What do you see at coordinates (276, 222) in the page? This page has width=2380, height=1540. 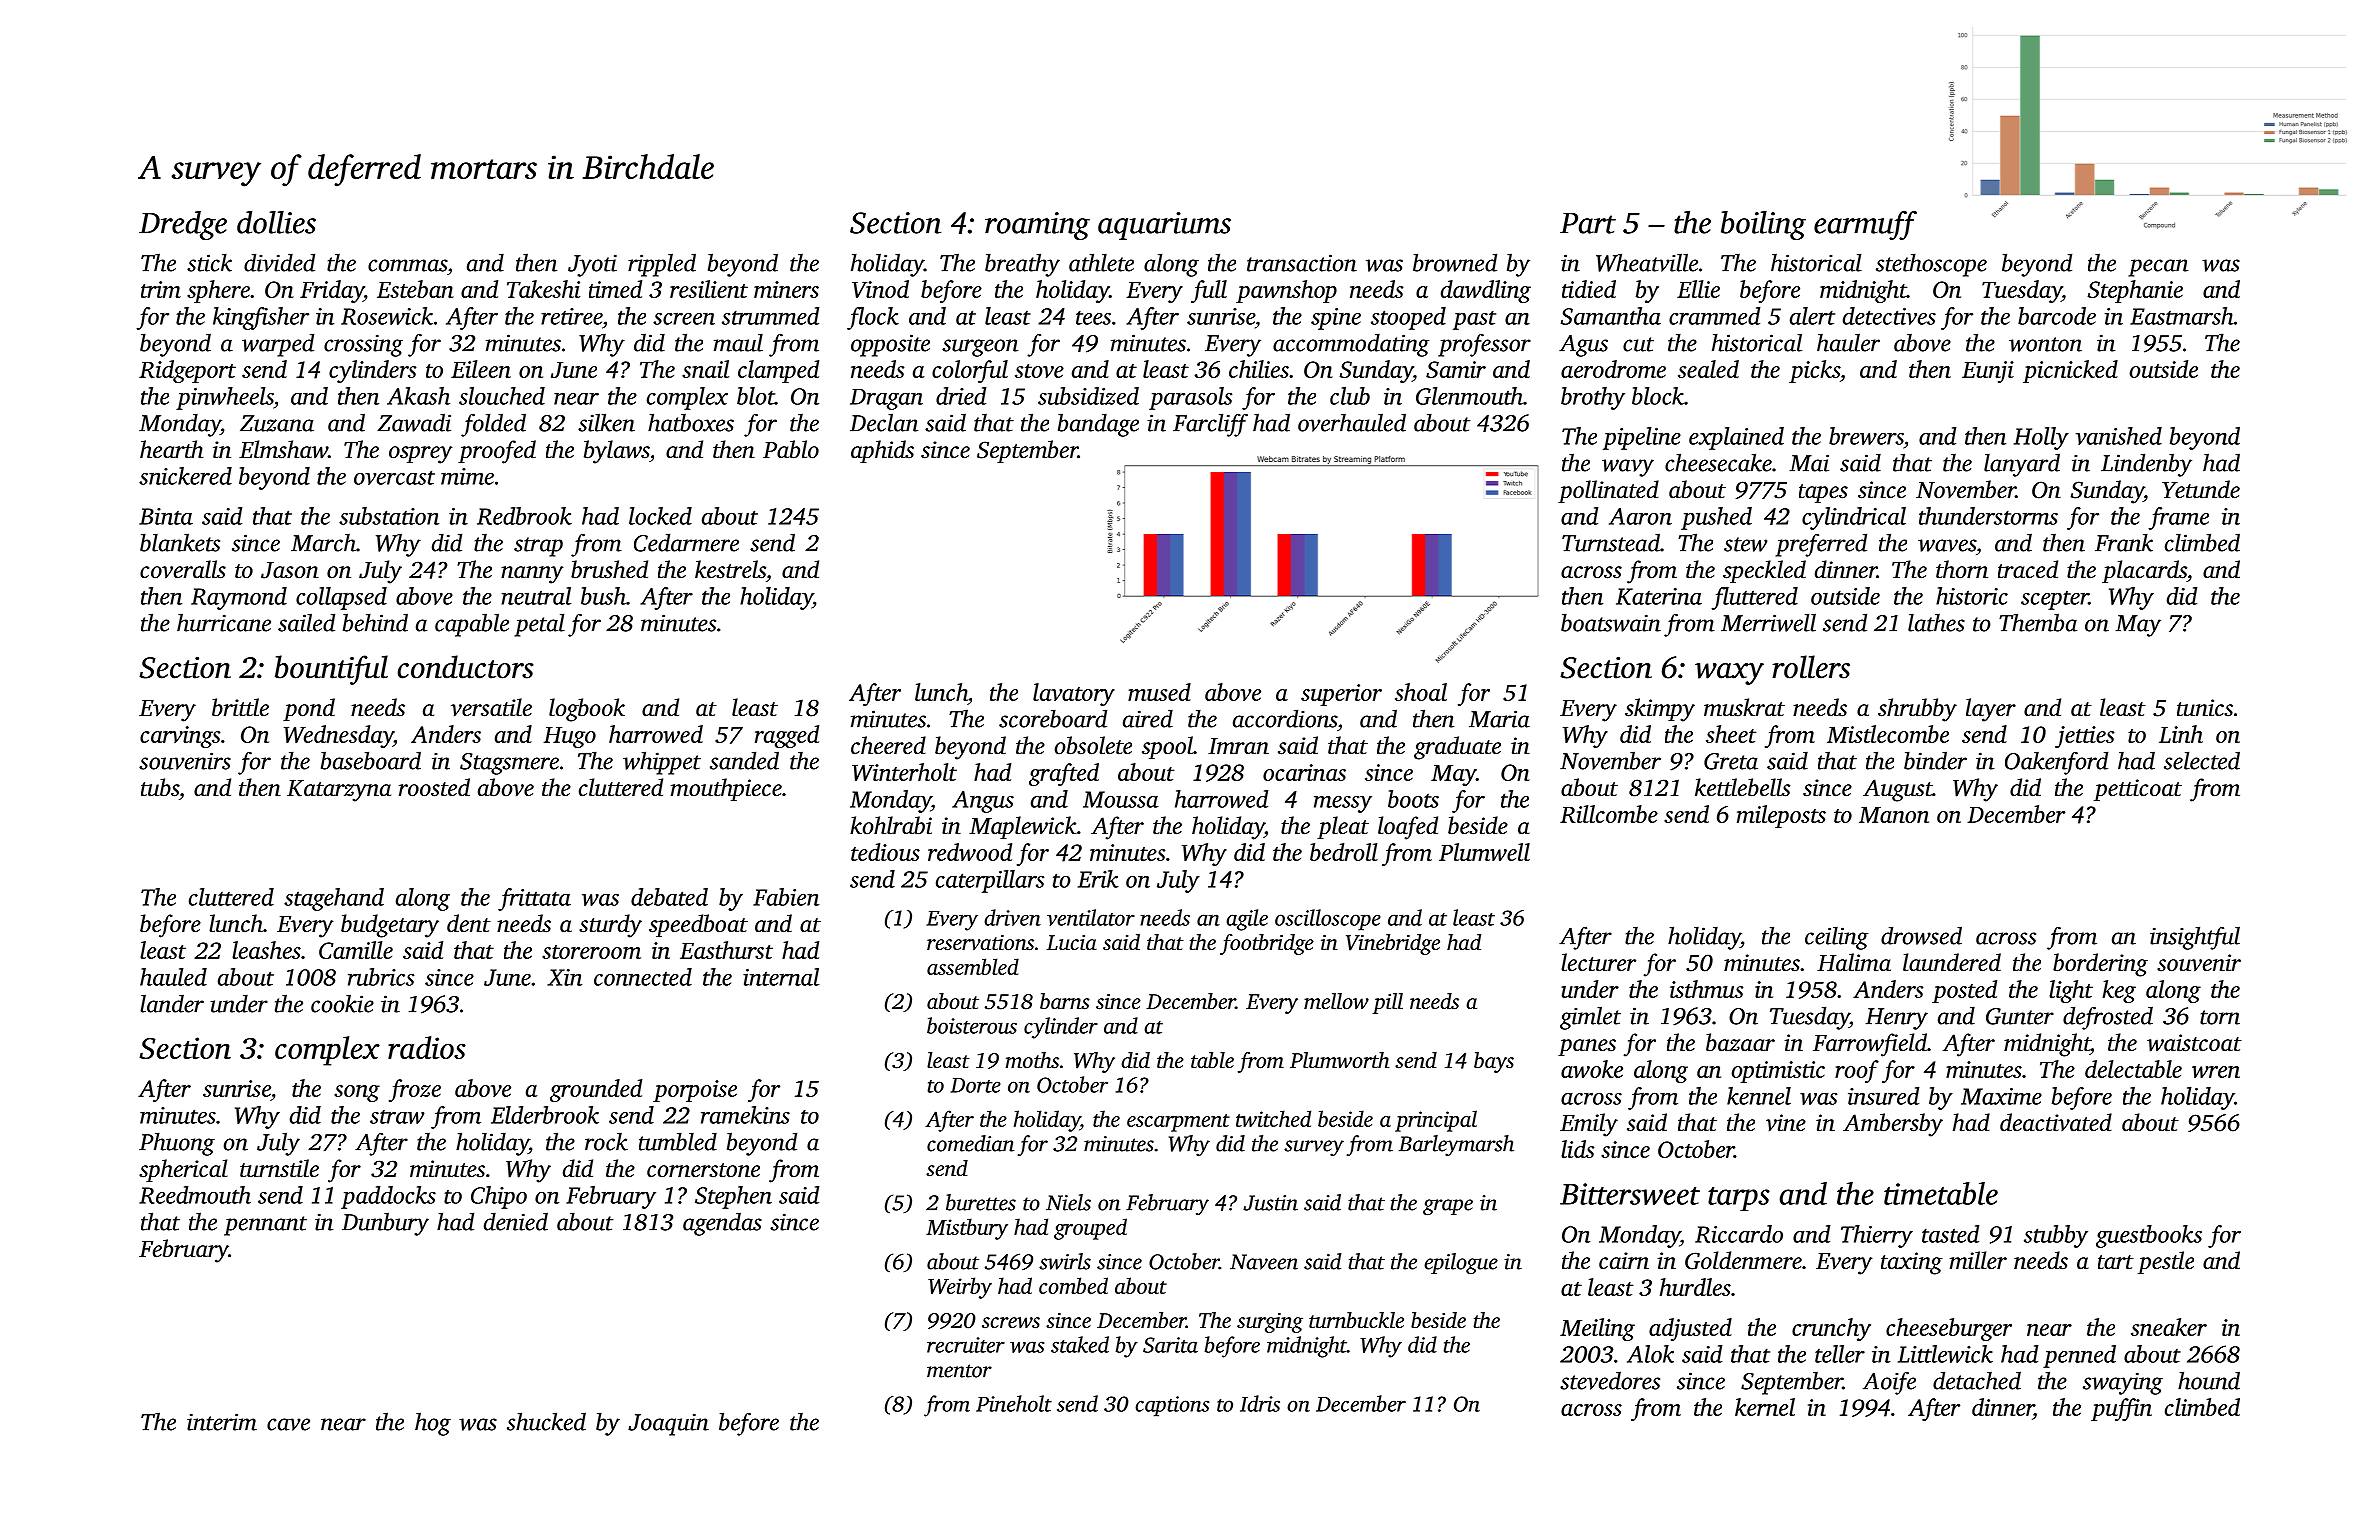 I see `dollies` at bounding box center [276, 222].
